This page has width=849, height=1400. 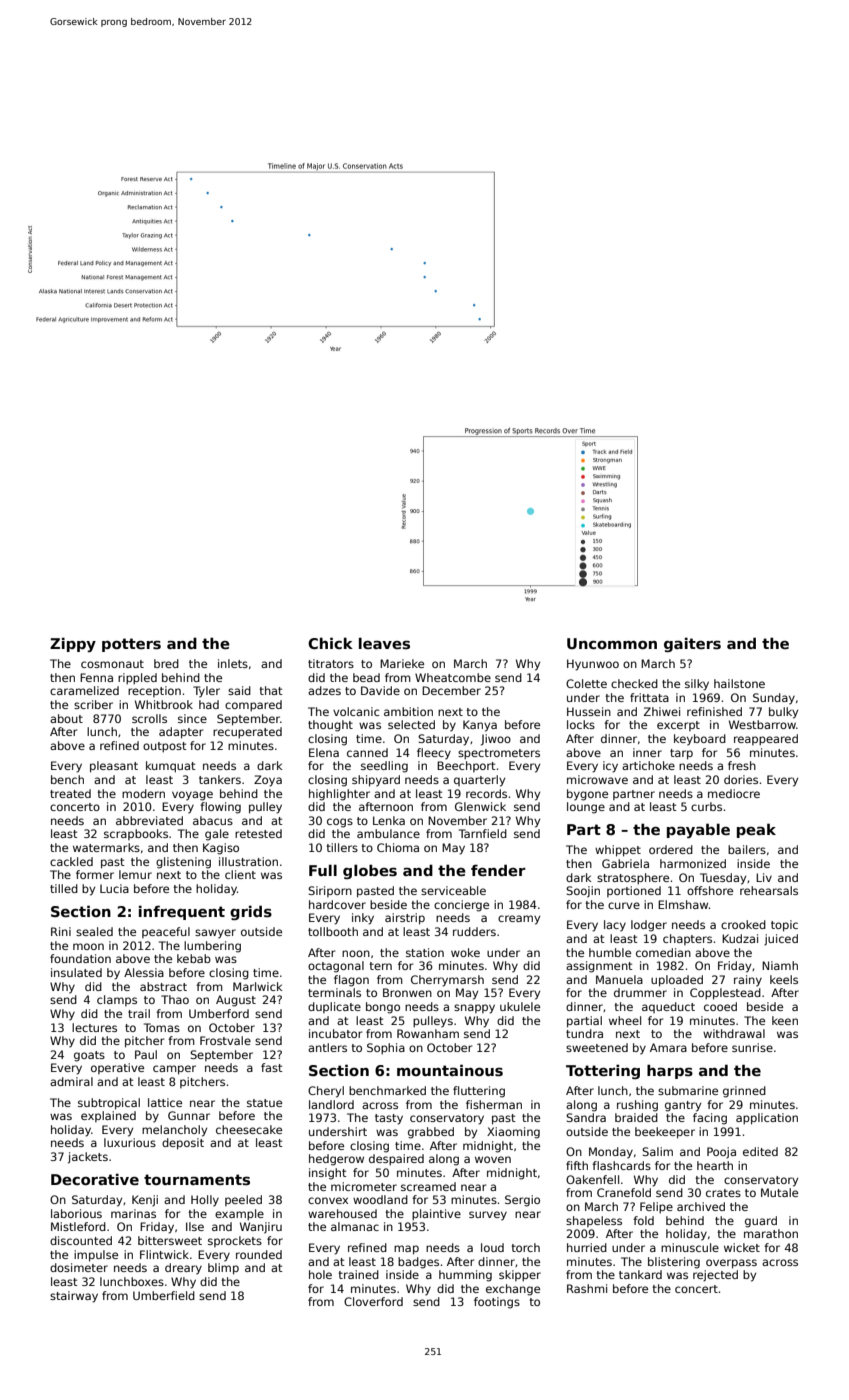 I want to click on lacy, so click(x=615, y=926).
